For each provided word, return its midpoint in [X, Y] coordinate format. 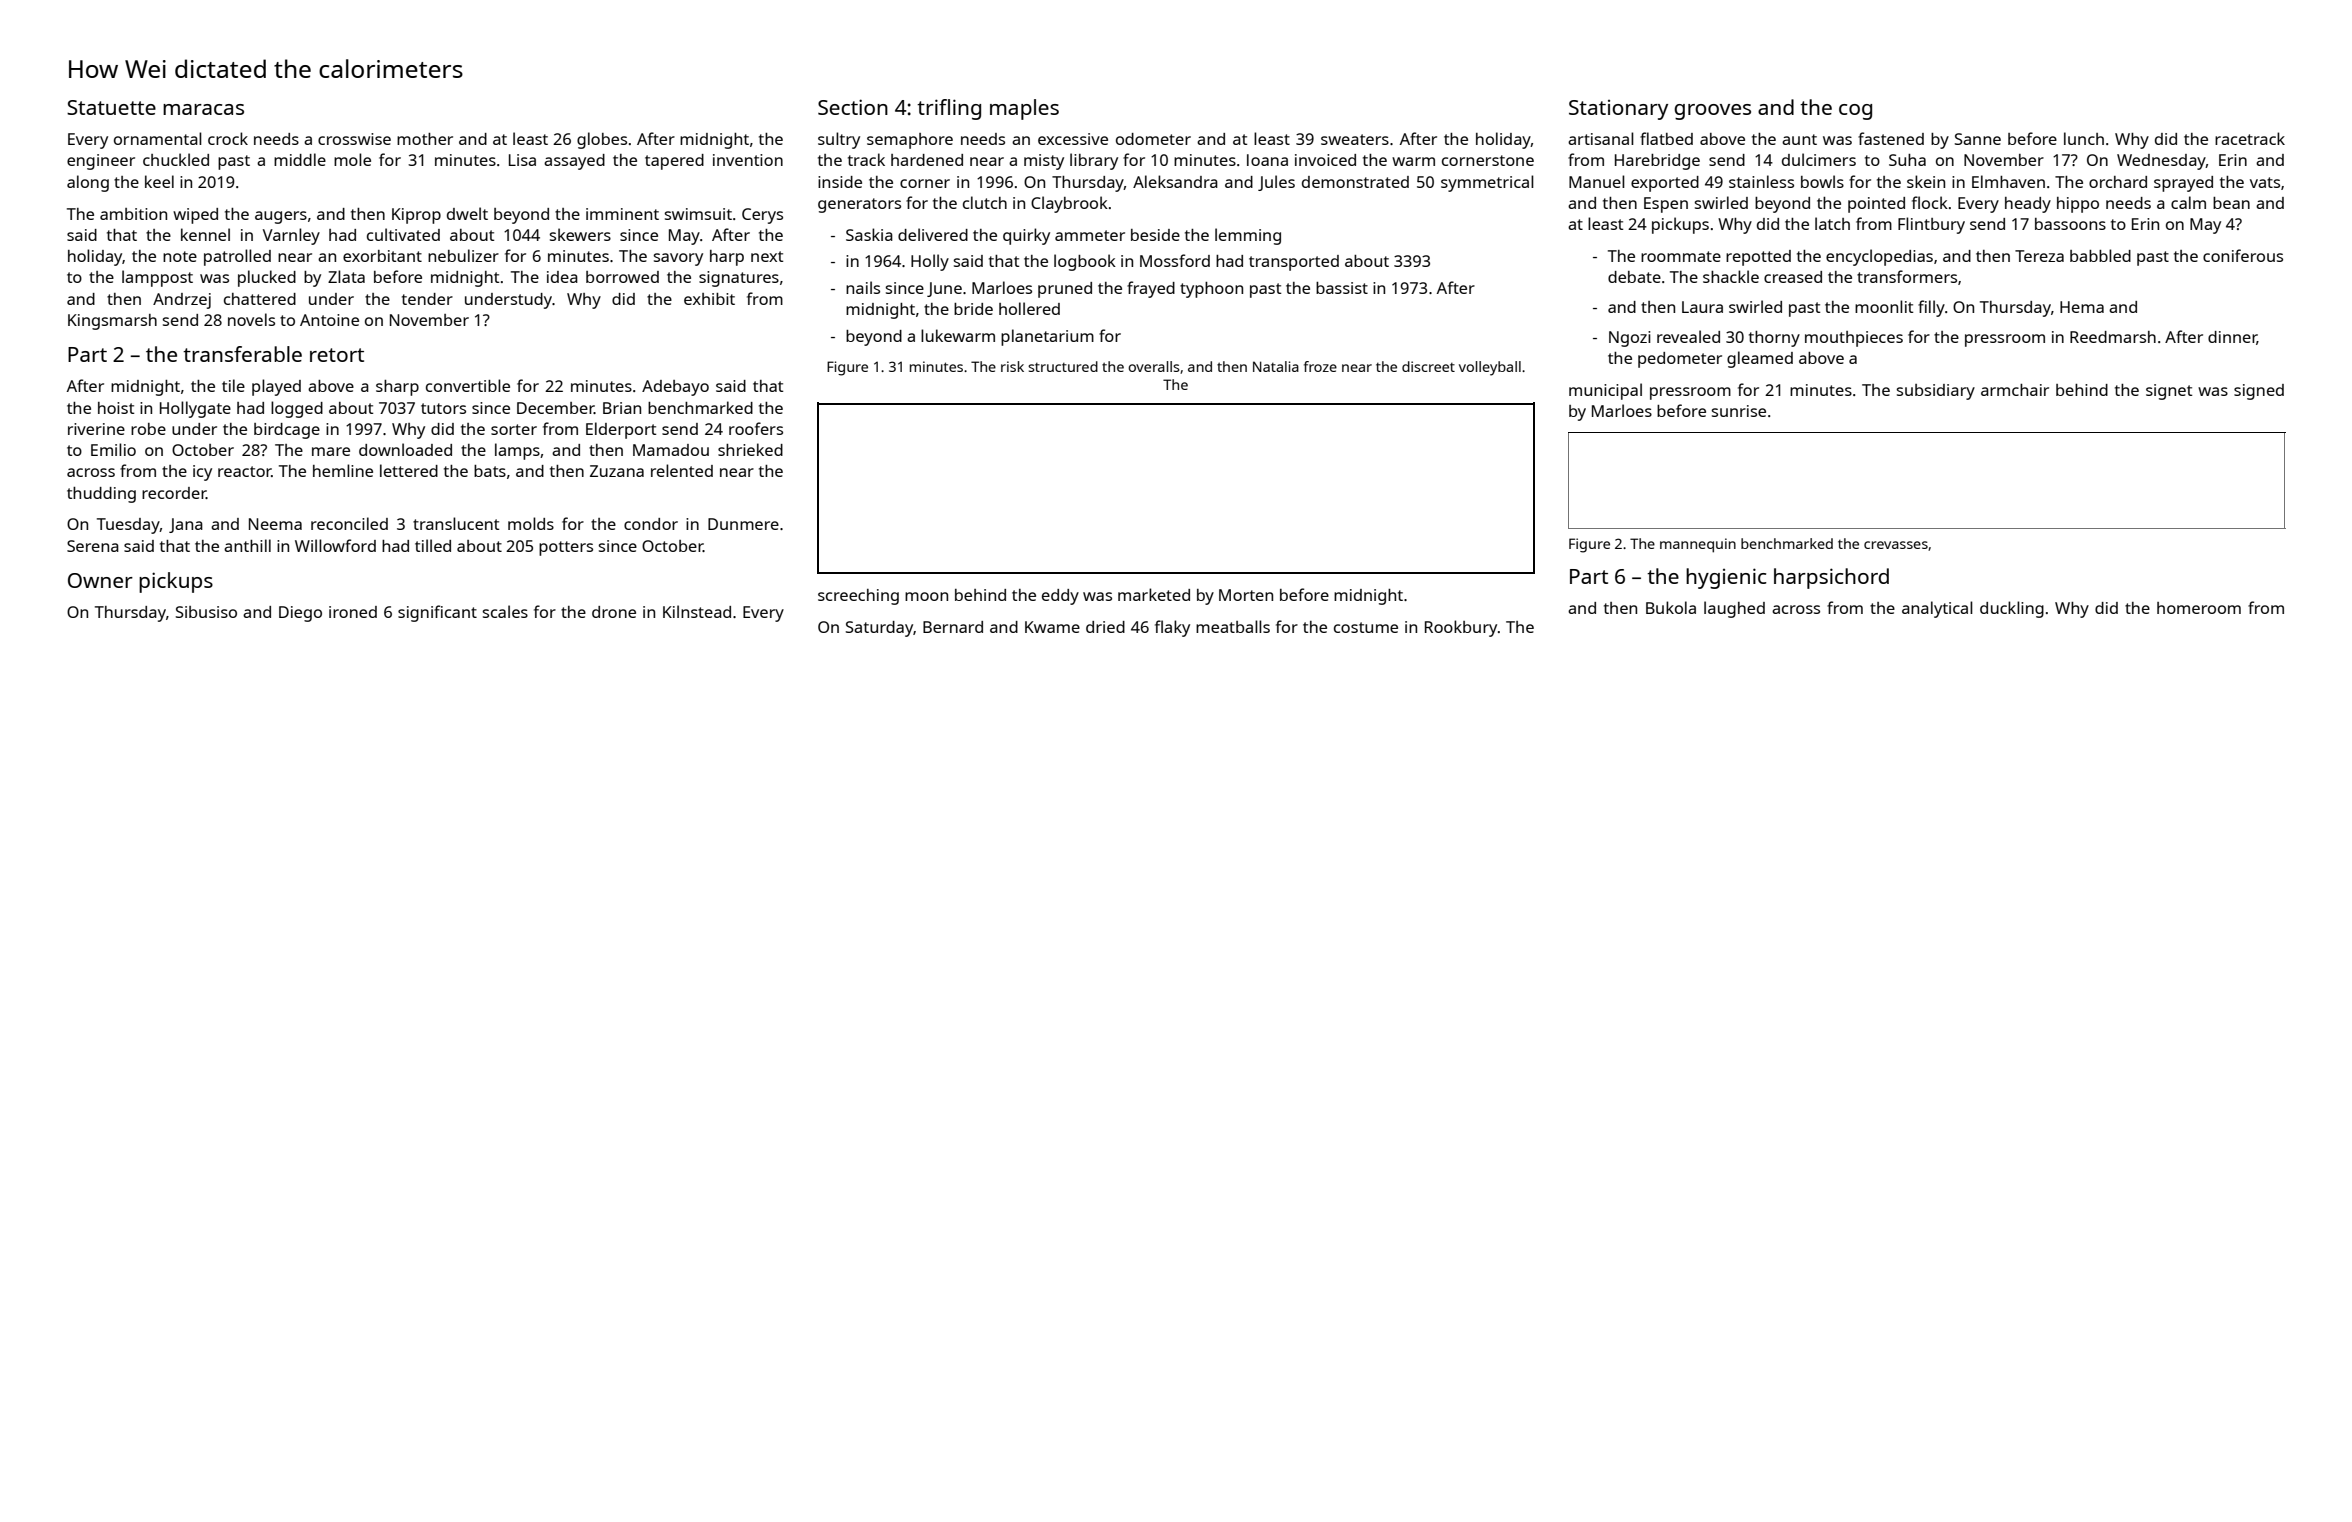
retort [337, 355]
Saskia [869, 234]
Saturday [879, 629]
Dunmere [743, 524]
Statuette [111, 107]
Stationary [1618, 110]
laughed [1734, 609]
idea [562, 277]
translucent [456, 523]
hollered [1029, 308]
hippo [2078, 205]
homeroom [2199, 608]
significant [437, 613]
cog [1855, 112]
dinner [2232, 338]
